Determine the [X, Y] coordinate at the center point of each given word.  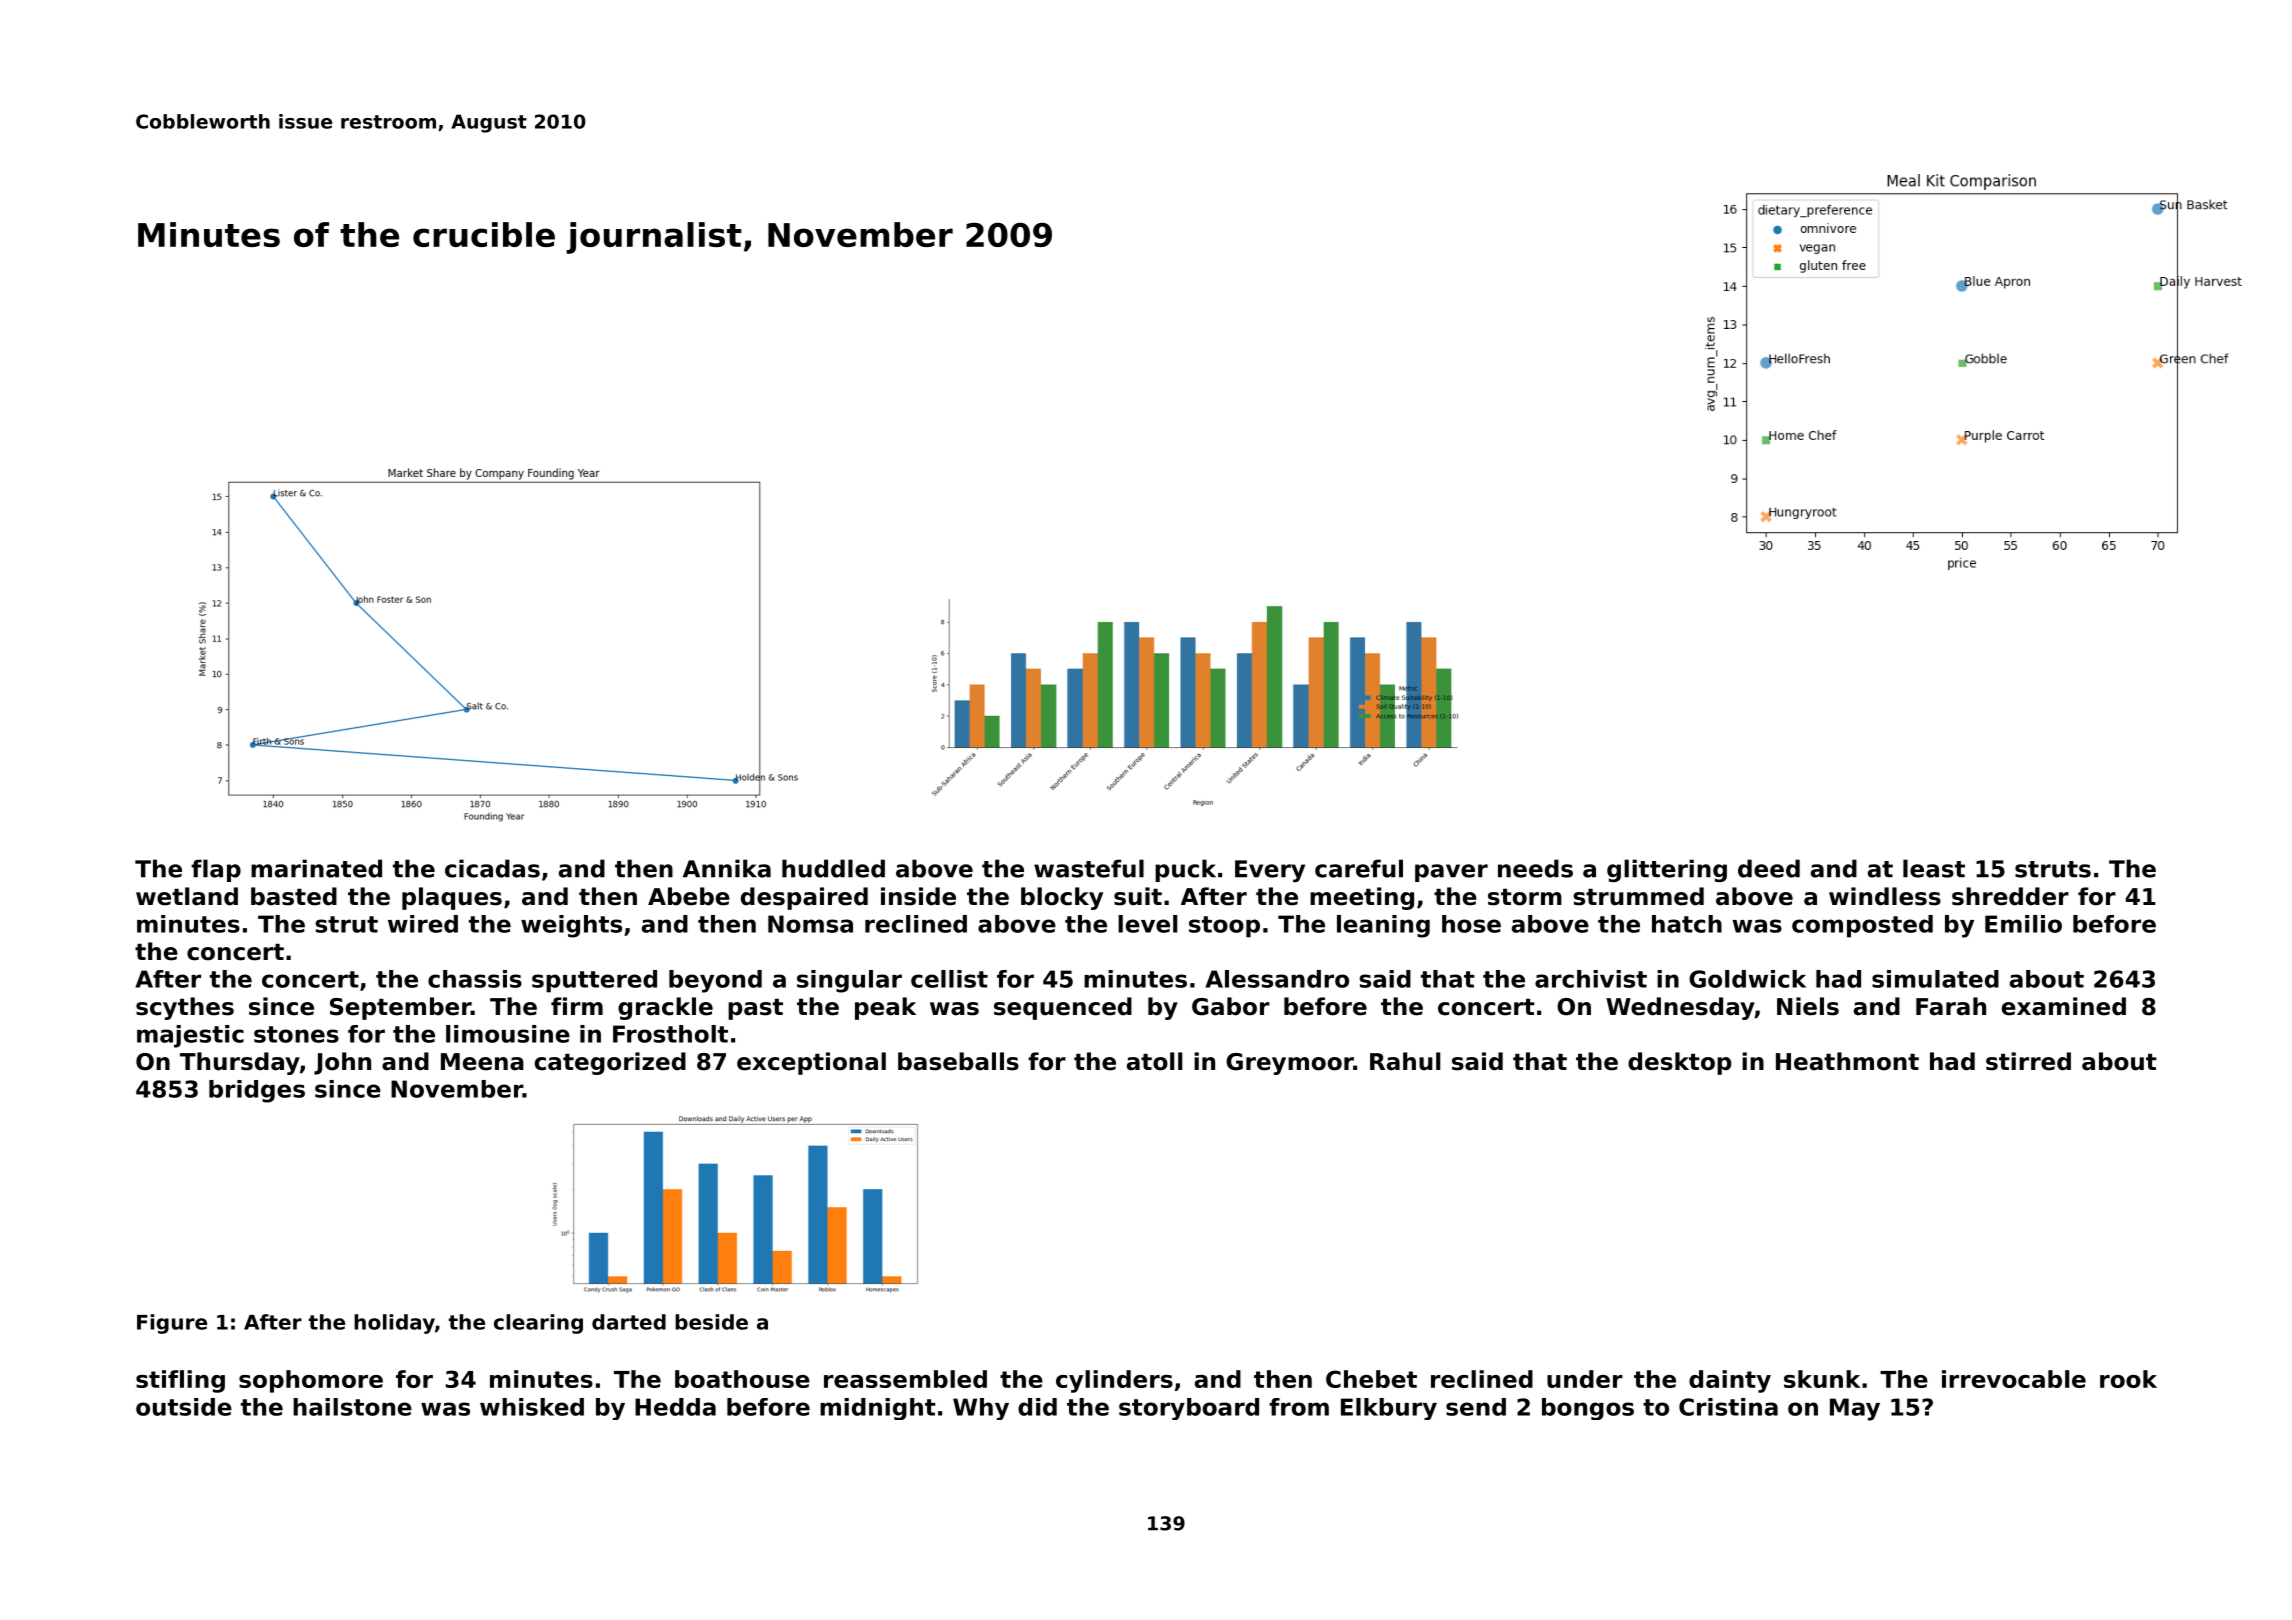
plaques [452, 898]
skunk [1822, 1379]
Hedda [675, 1407]
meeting [1362, 898]
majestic [190, 1036]
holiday [394, 1324]
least [1934, 868]
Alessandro [1277, 979]
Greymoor [1289, 1064]
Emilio [2023, 924]
